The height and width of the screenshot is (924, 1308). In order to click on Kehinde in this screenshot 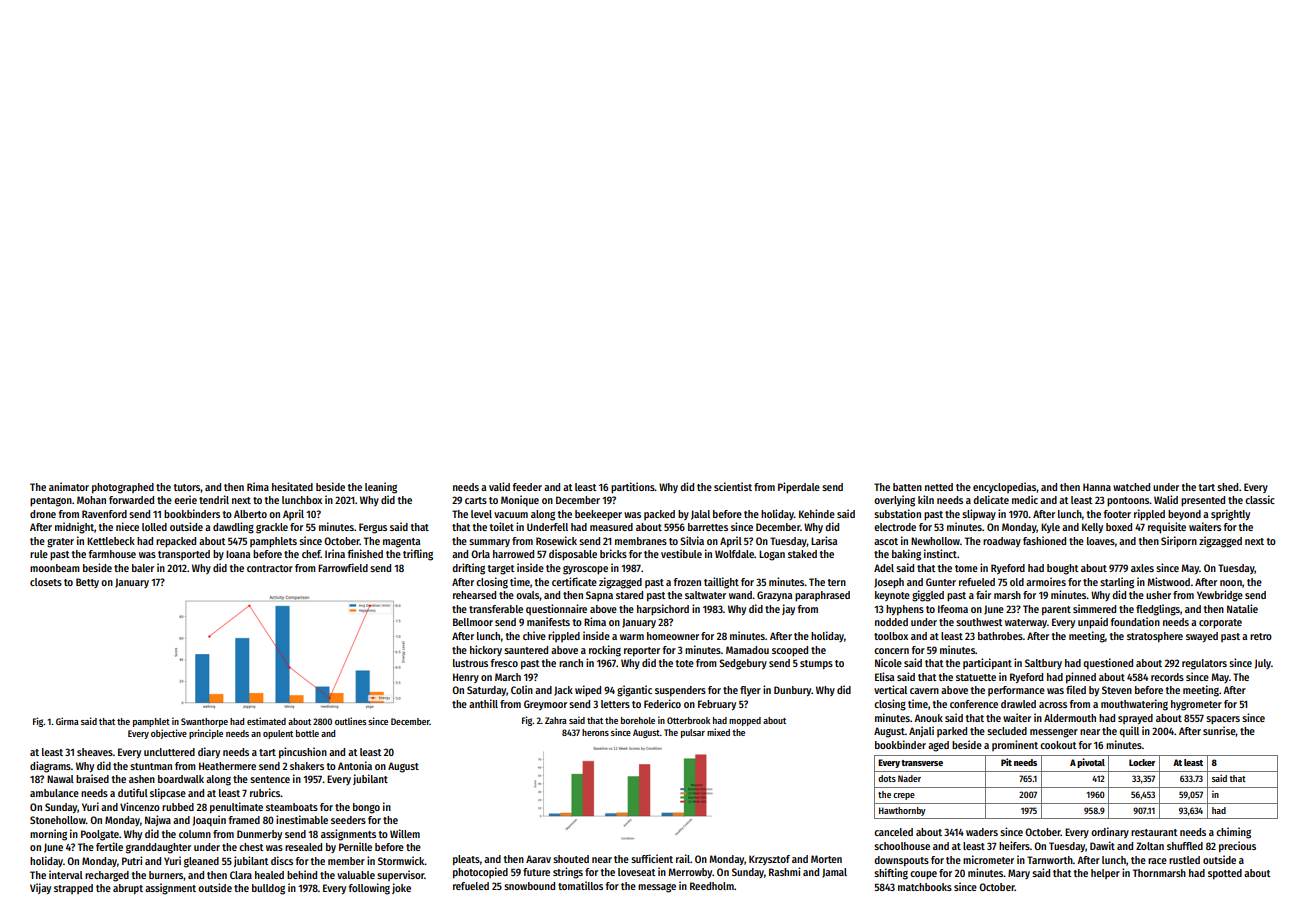, I will do `click(817, 513)`.
